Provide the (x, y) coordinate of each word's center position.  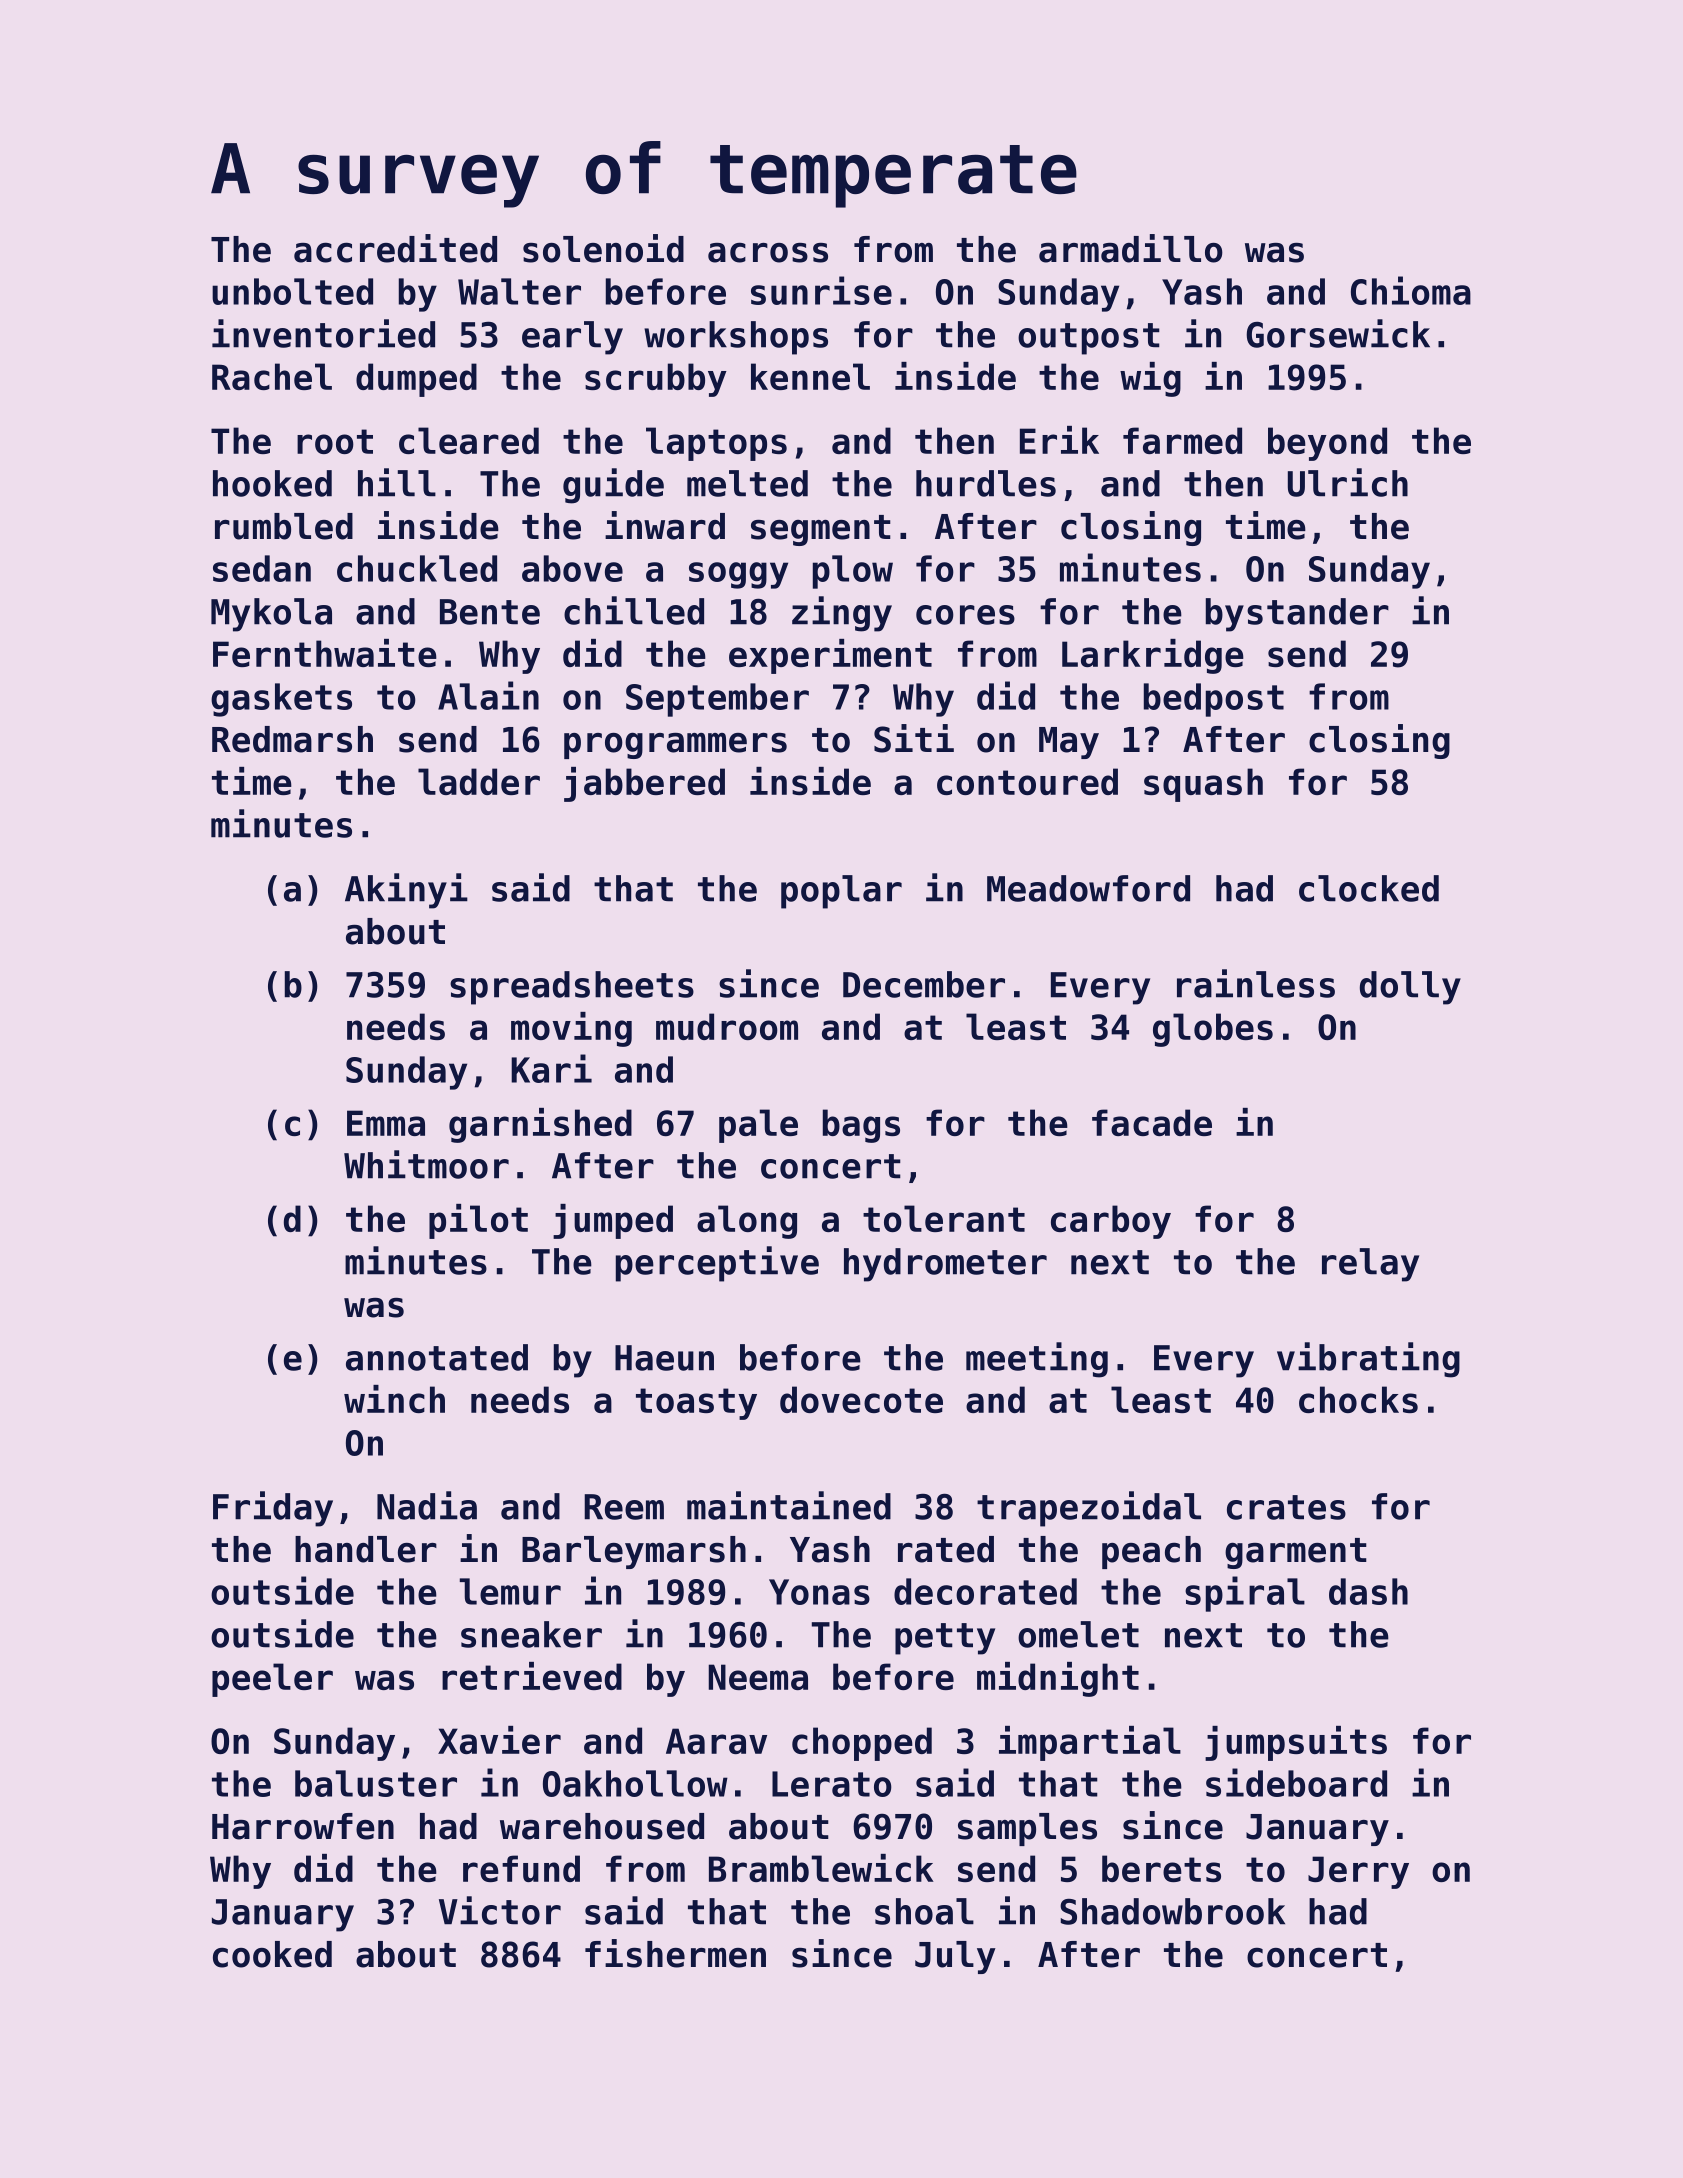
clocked (1369, 888)
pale (758, 1126)
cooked (272, 1954)
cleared (469, 440)
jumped (613, 1221)
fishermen (675, 1953)
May (1069, 743)
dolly (1410, 988)
